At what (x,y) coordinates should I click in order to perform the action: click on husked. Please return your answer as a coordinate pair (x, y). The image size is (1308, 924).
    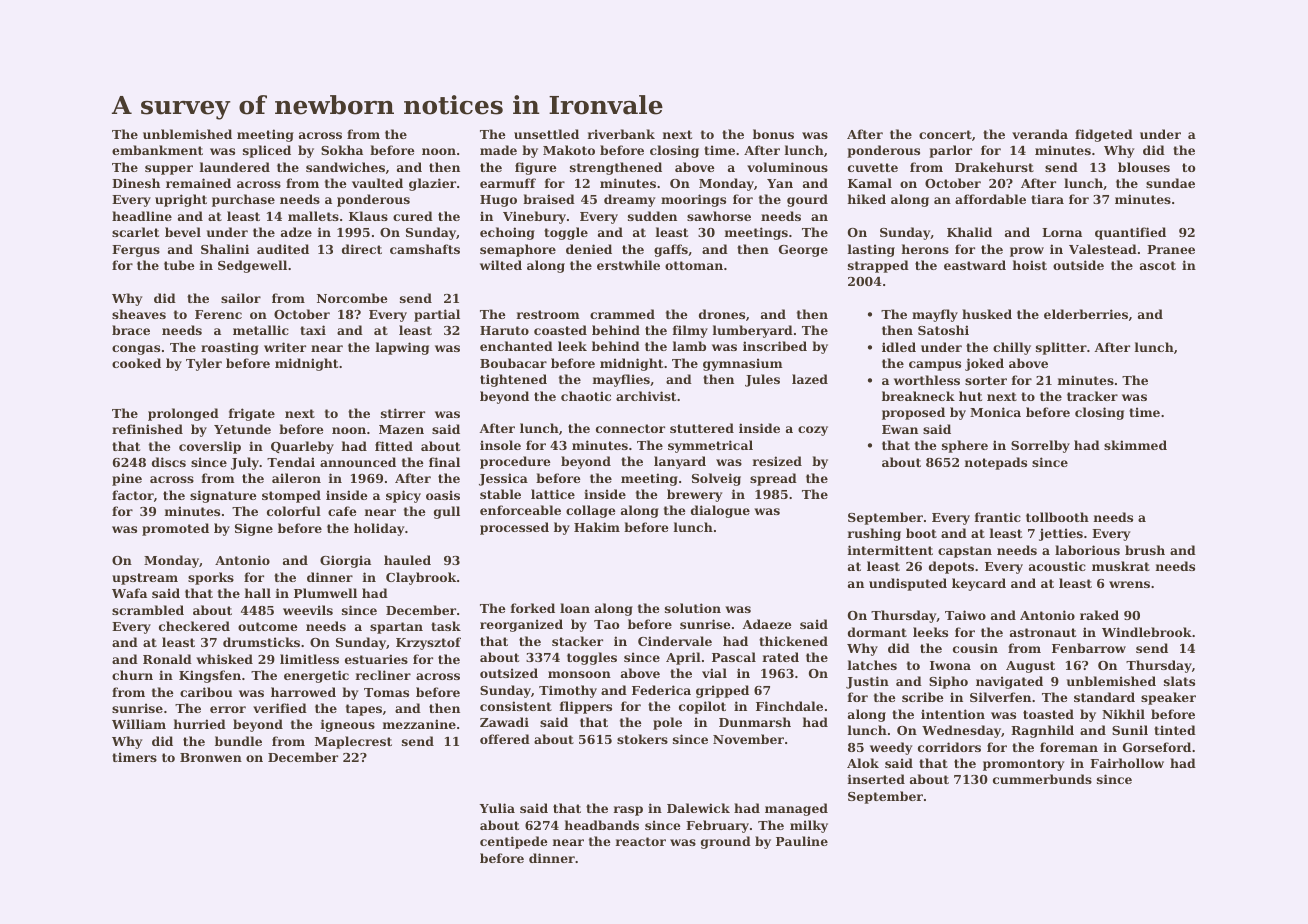
    Looking at the image, I should click on (987, 314).
